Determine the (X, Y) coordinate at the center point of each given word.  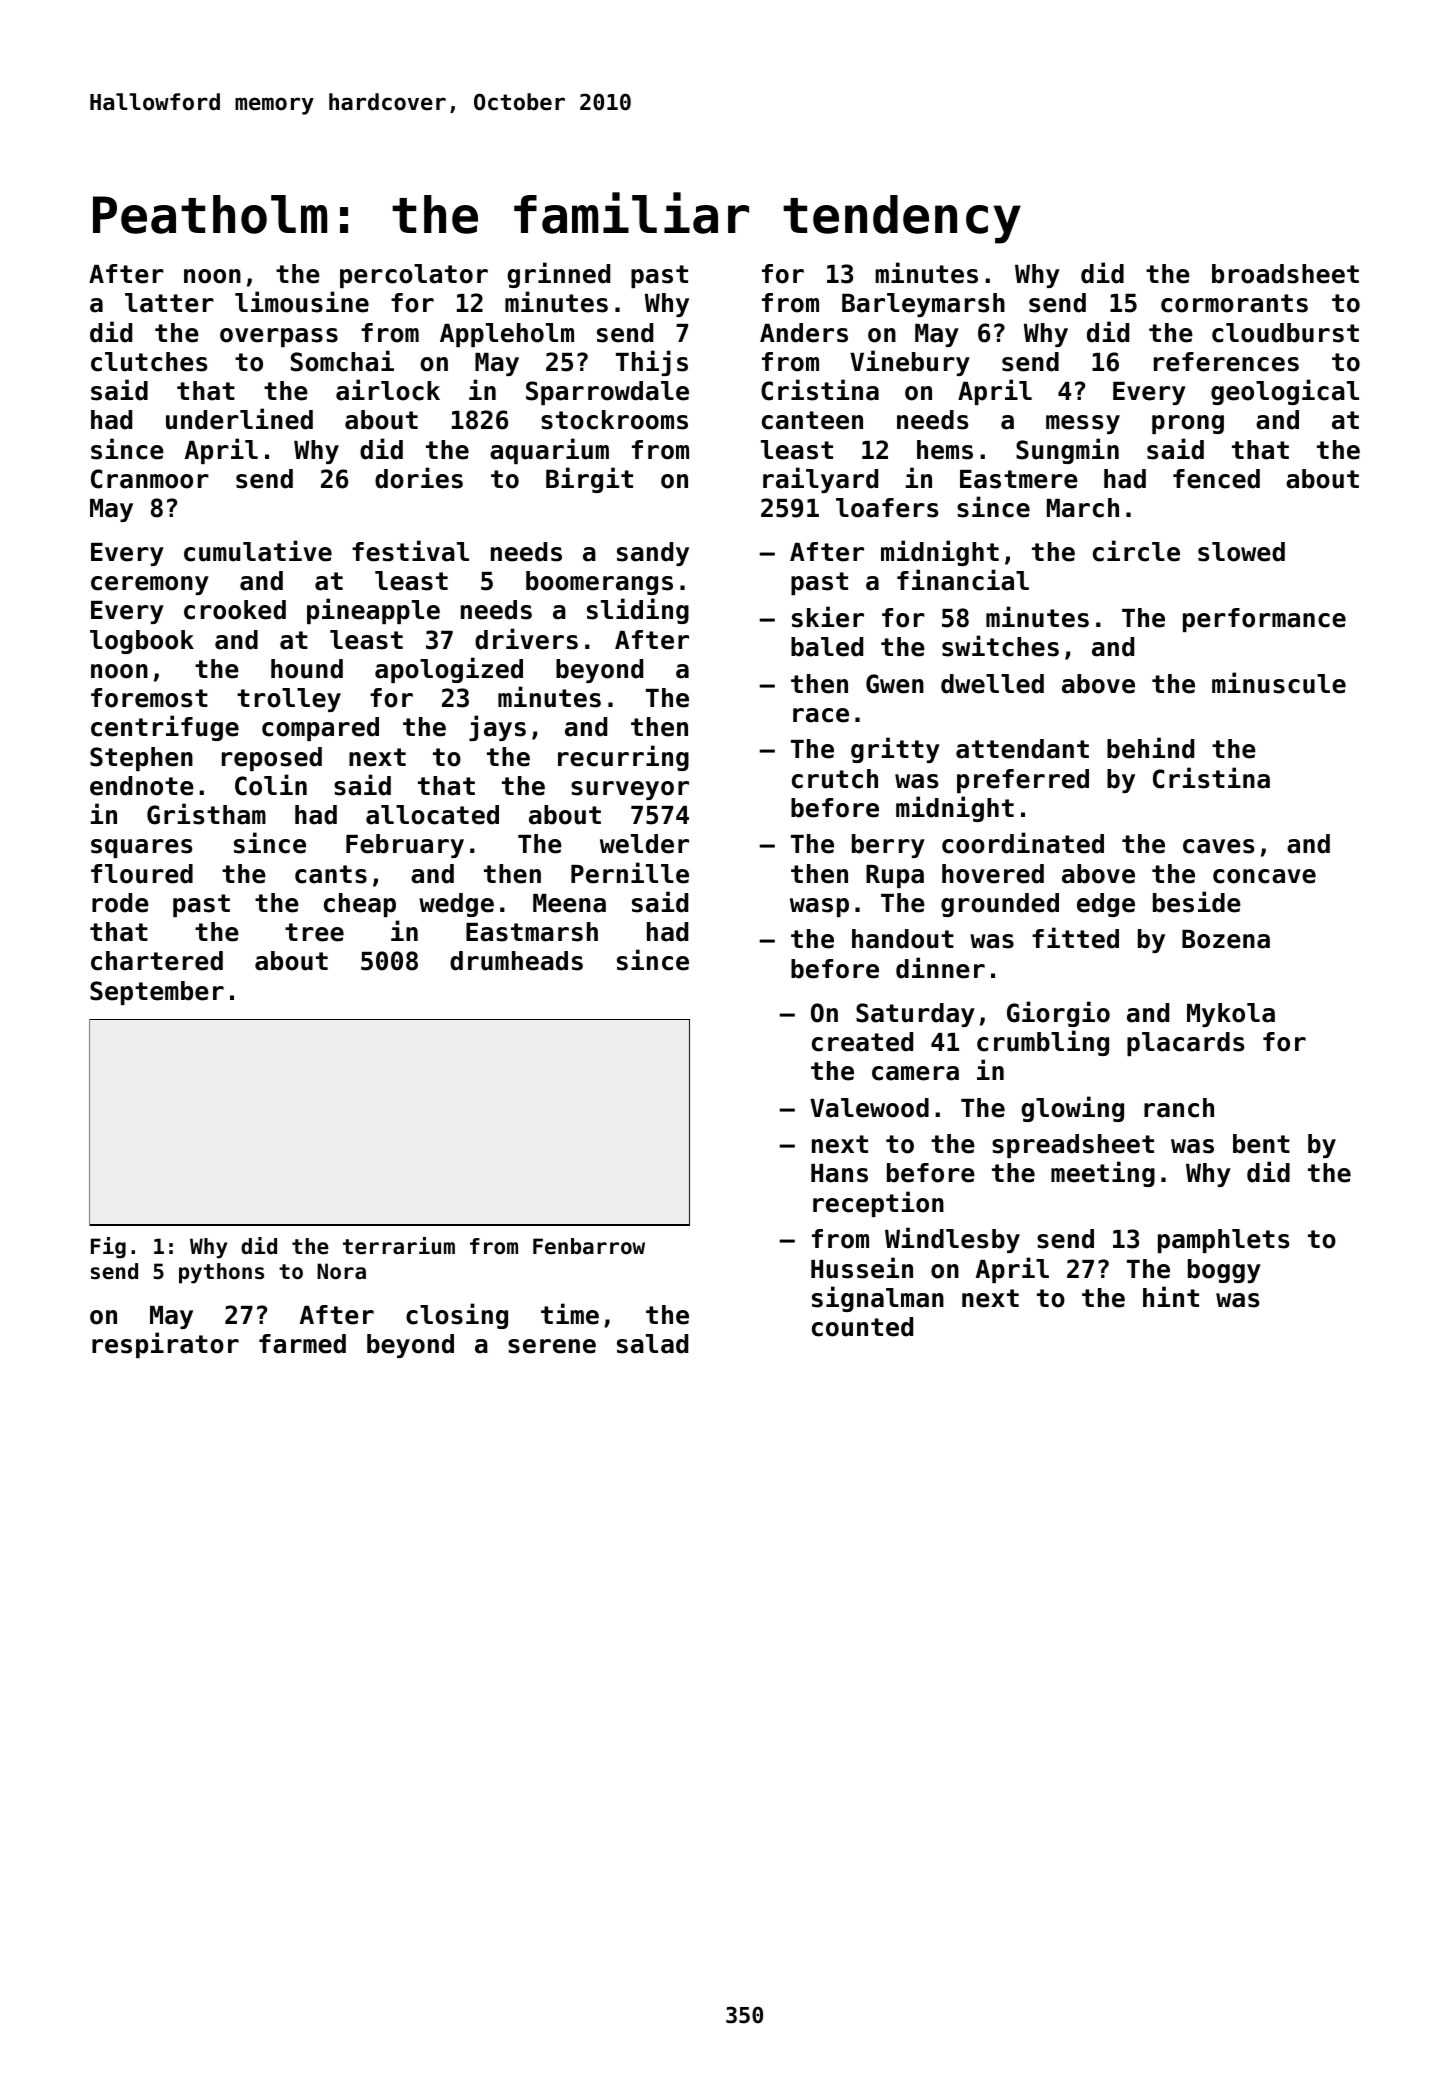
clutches (149, 362)
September (157, 993)
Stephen (141, 759)
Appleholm (507, 335)
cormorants (1234, 303)
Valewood (869, 1108)
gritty (895, 750)
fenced (1216, 479)
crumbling (1043, 1043)
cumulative (258, 551)
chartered (157, 961)
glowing (1072, 1109)
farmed (302, 1344)
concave (1264, 876)
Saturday (915, 1015)
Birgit (589, 480)
